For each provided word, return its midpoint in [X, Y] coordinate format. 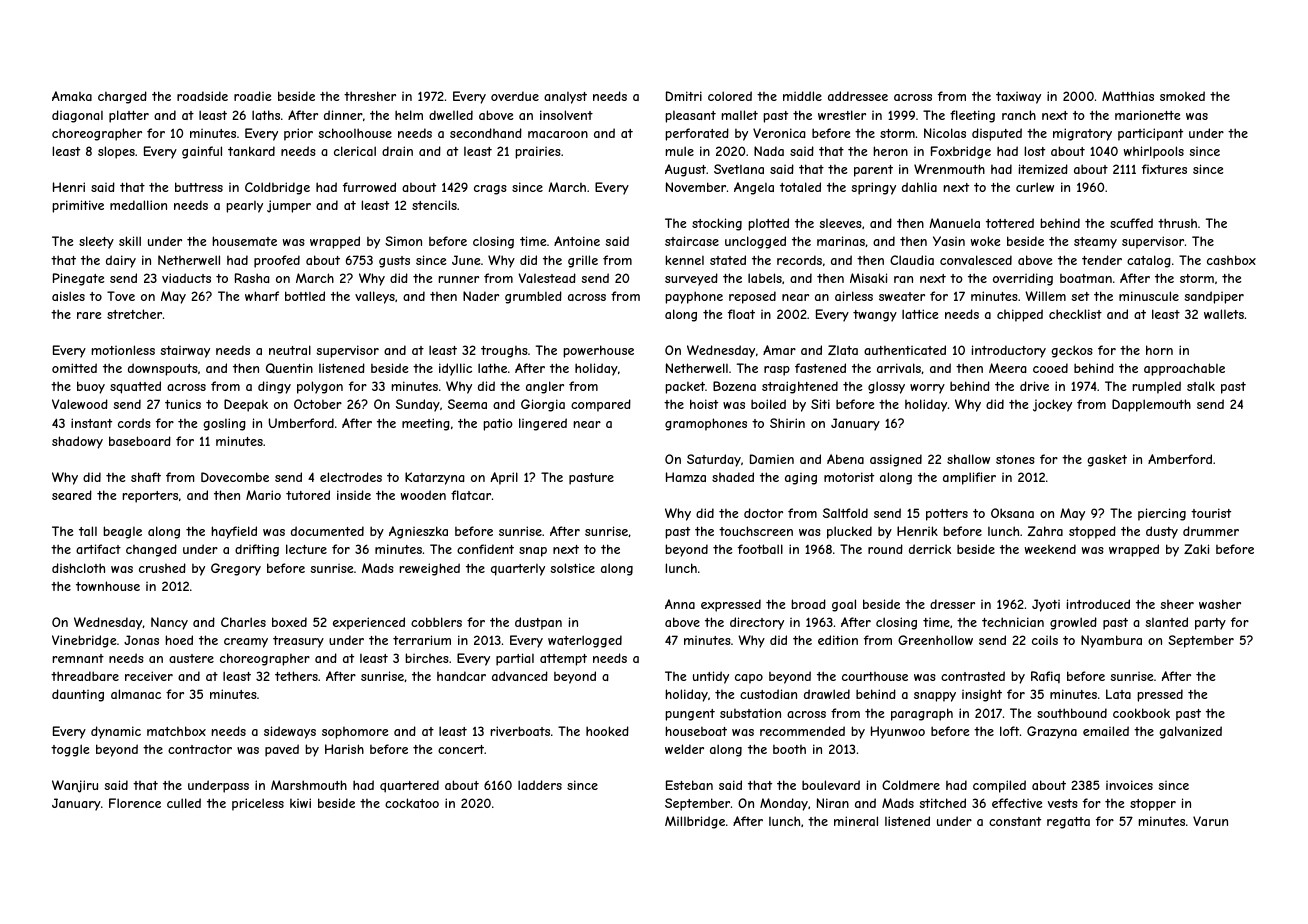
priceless [258, 804]
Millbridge [695, 822]
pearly [244, 206]
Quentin [289, 368]
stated [728, 260]
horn [1159, 350]
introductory [1009, 351]
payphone [694, 297]
